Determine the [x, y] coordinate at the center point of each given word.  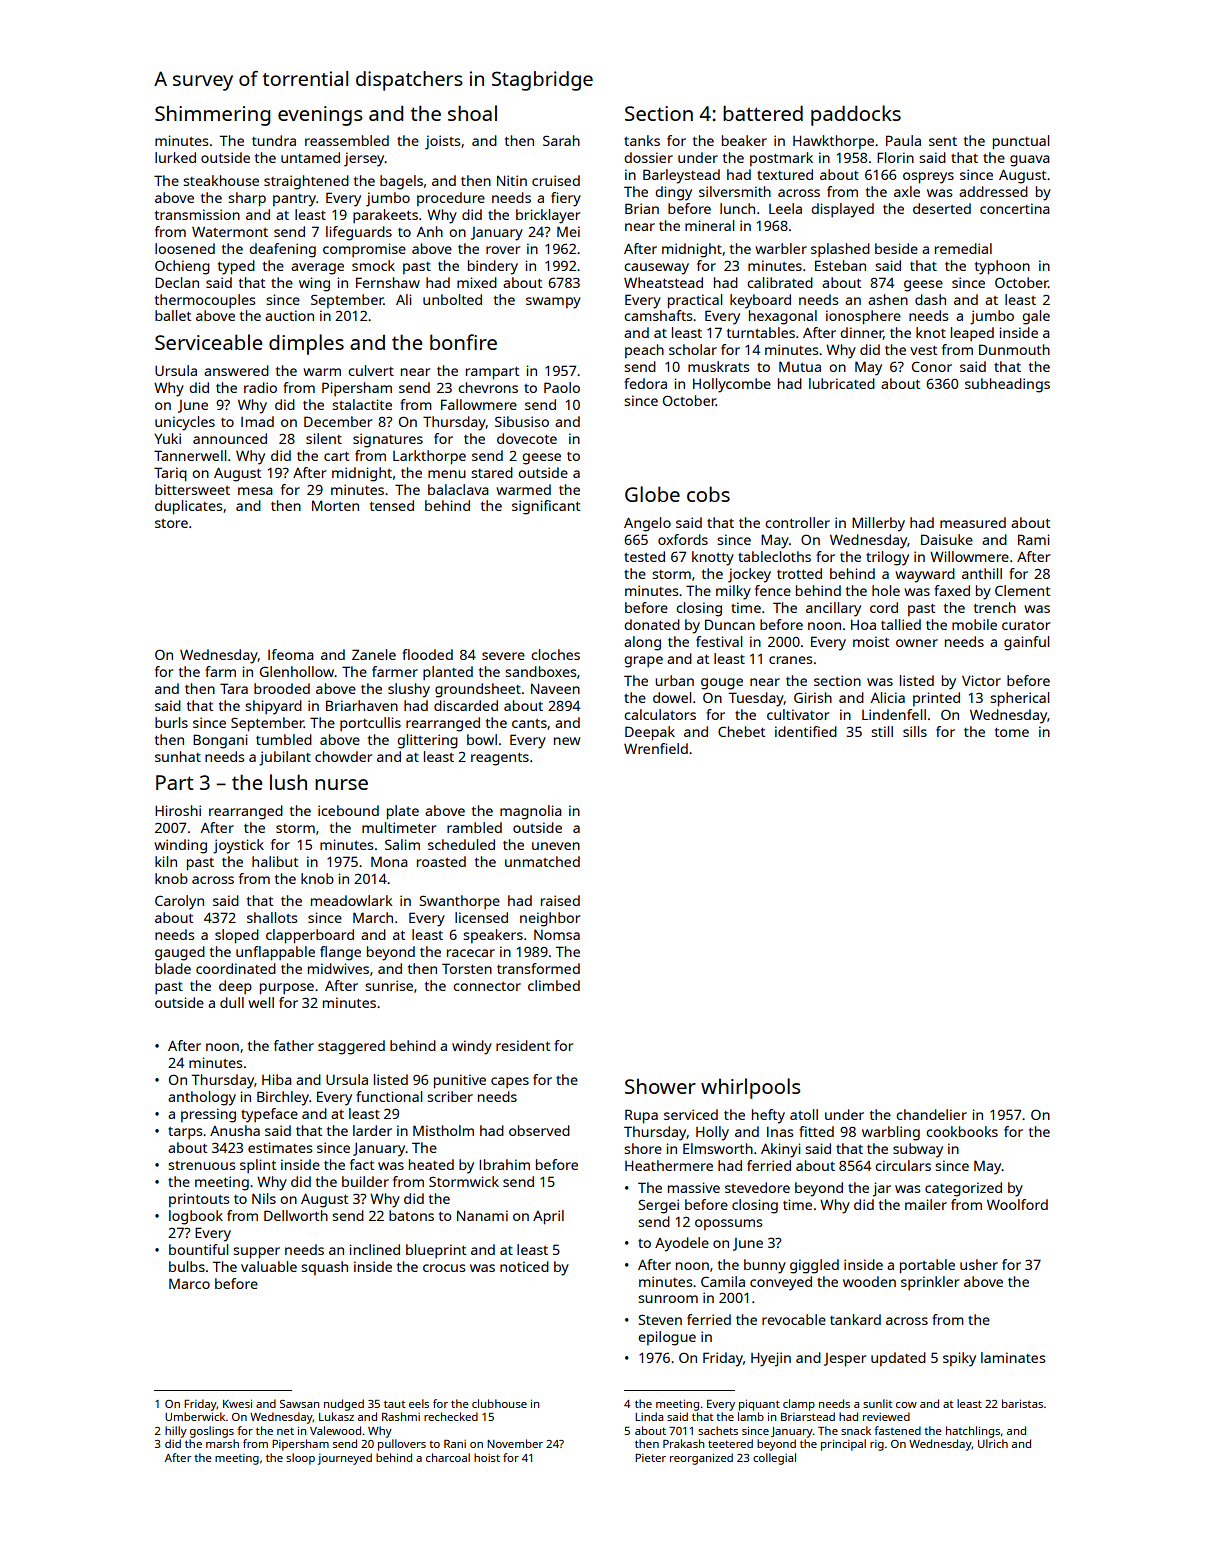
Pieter [650, 1458]
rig [877, 1445]
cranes [790, 660]
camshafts [658, 315]
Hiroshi [178, 810]
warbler [781, 248]
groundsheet [478, 690]
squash [324, 1268]
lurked [175, 157]
